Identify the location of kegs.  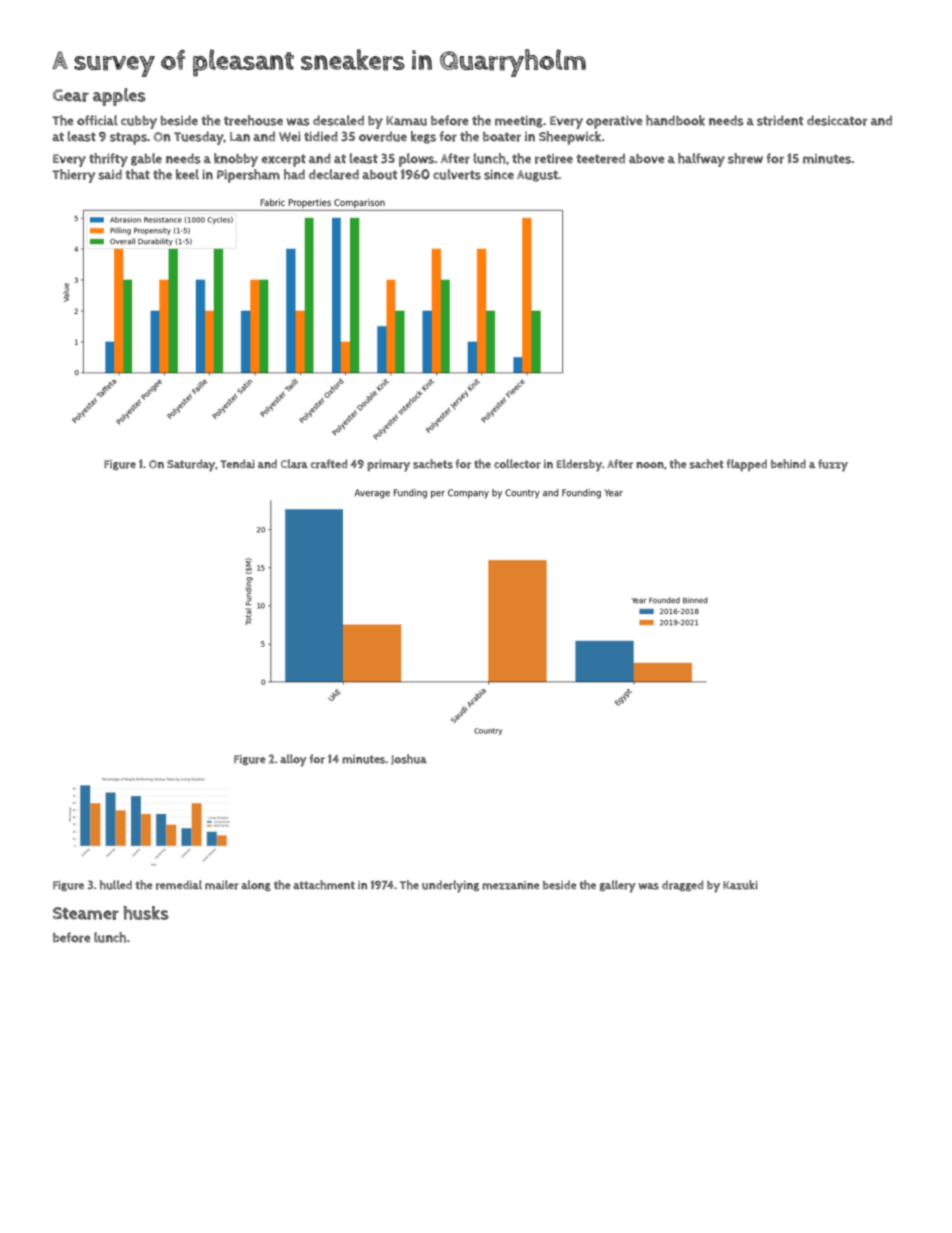
(423, 137).
